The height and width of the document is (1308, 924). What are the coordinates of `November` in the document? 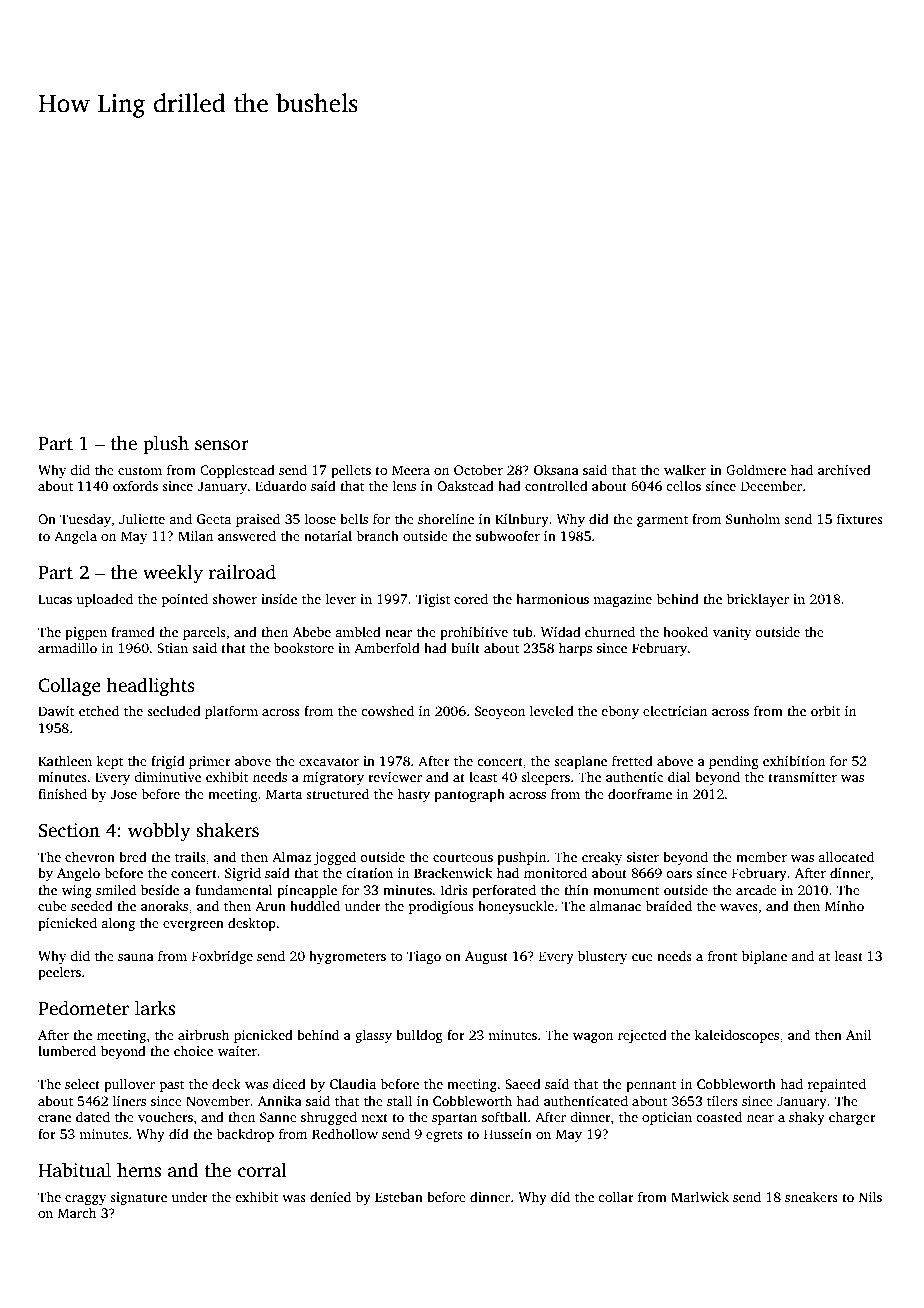 It's located at (218, 1100).
